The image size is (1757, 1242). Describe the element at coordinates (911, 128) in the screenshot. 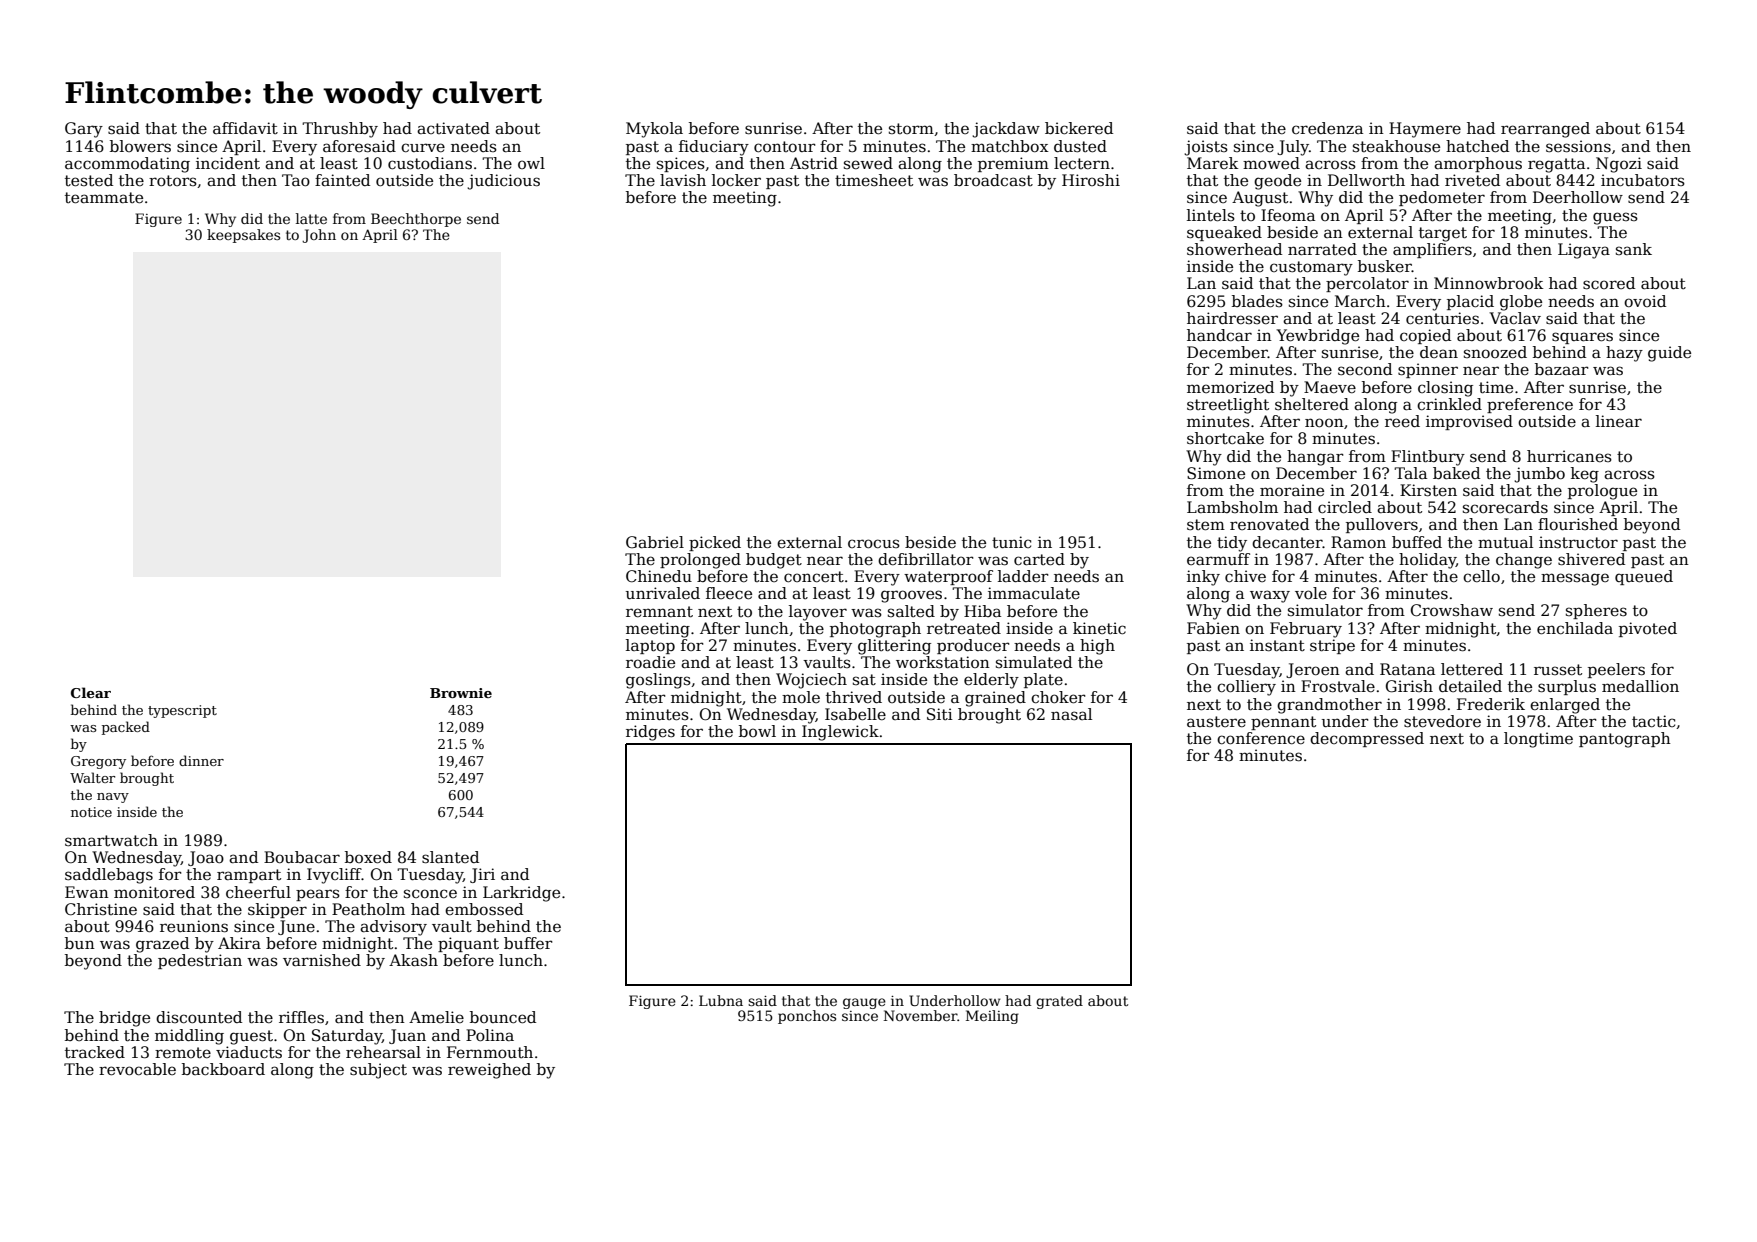

I see `storm` at that location.
